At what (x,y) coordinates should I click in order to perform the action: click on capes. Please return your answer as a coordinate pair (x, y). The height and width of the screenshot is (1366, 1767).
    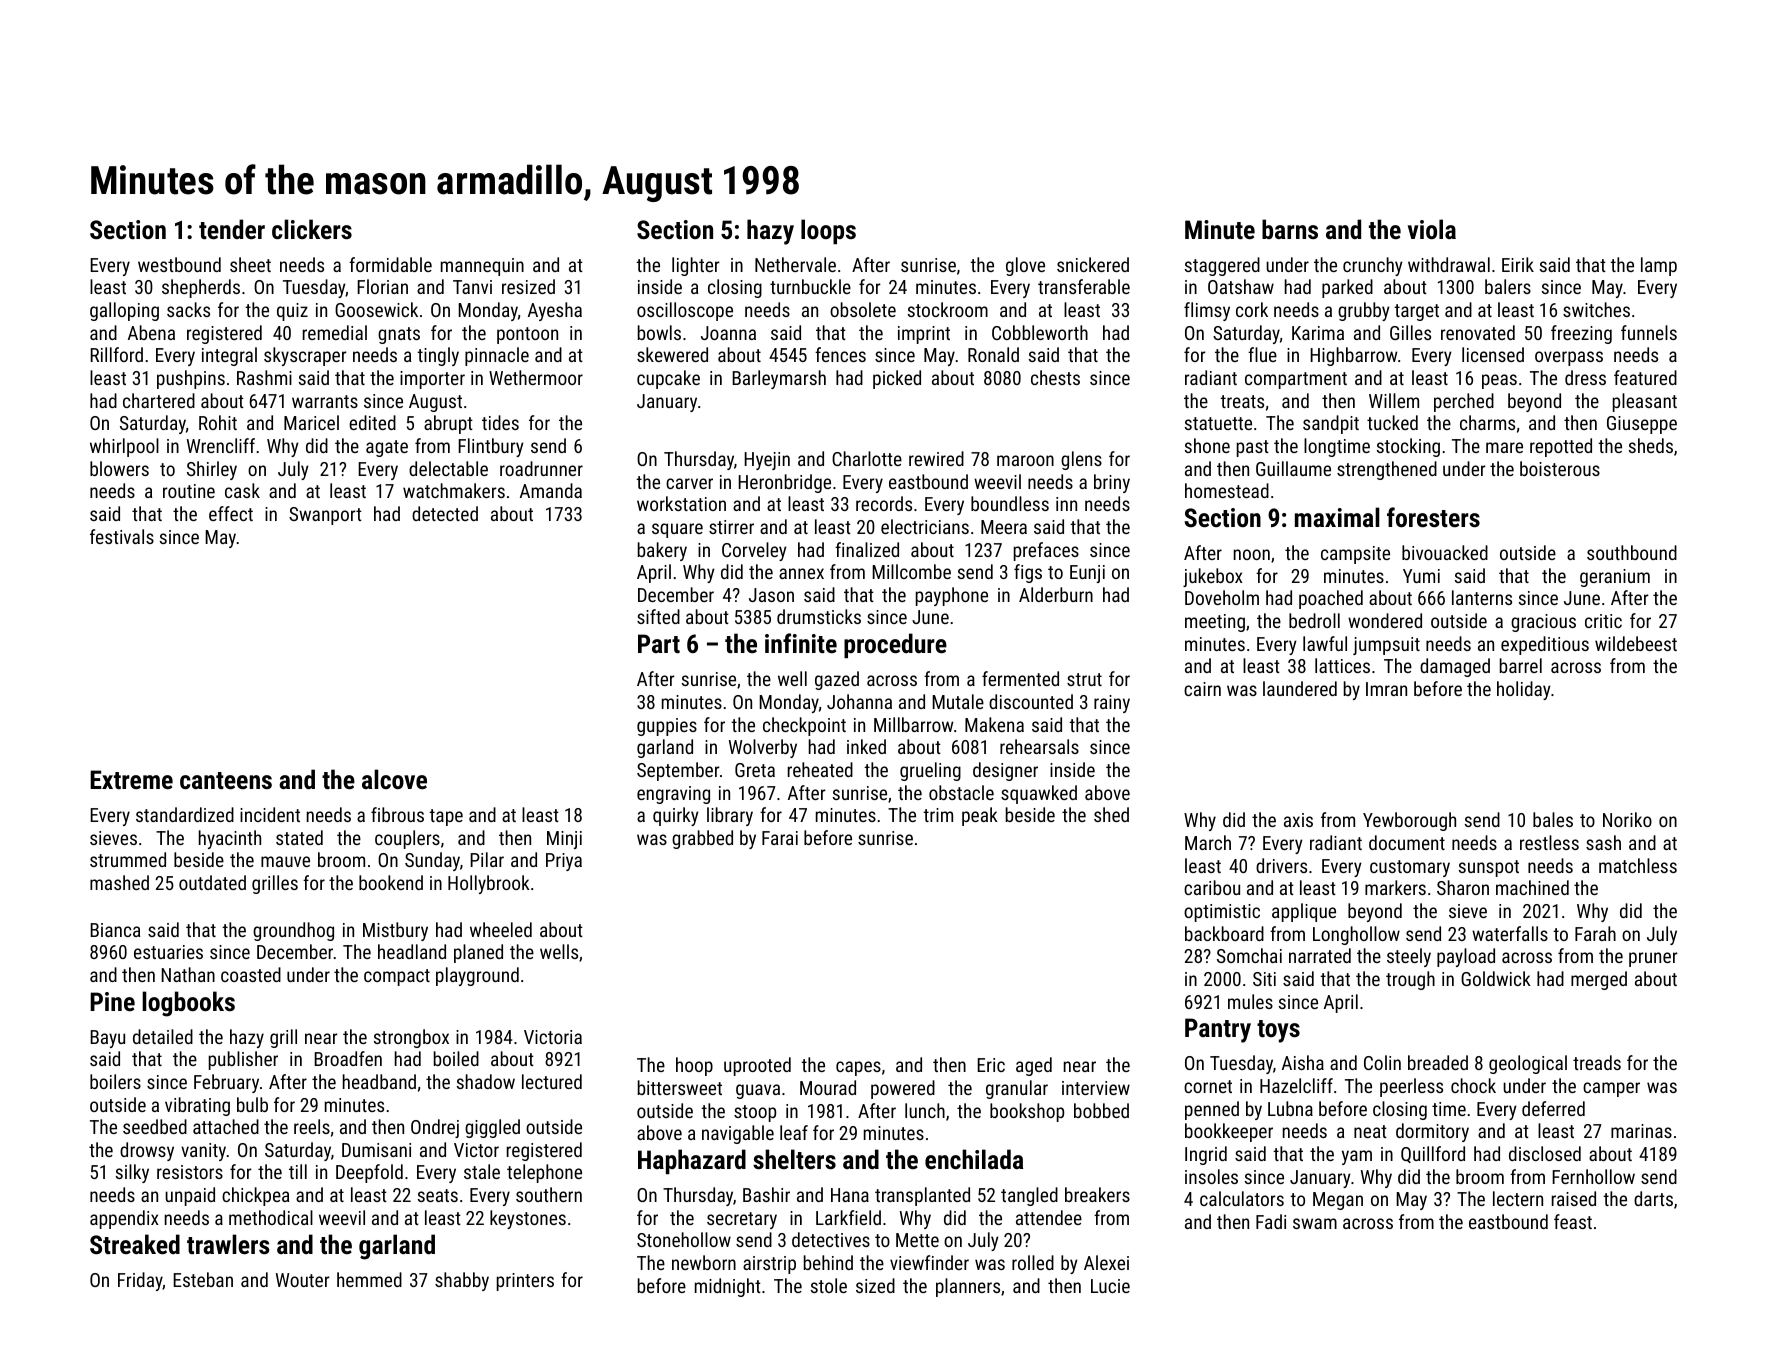
    Looking at the image, I should click on (858, 1068).
